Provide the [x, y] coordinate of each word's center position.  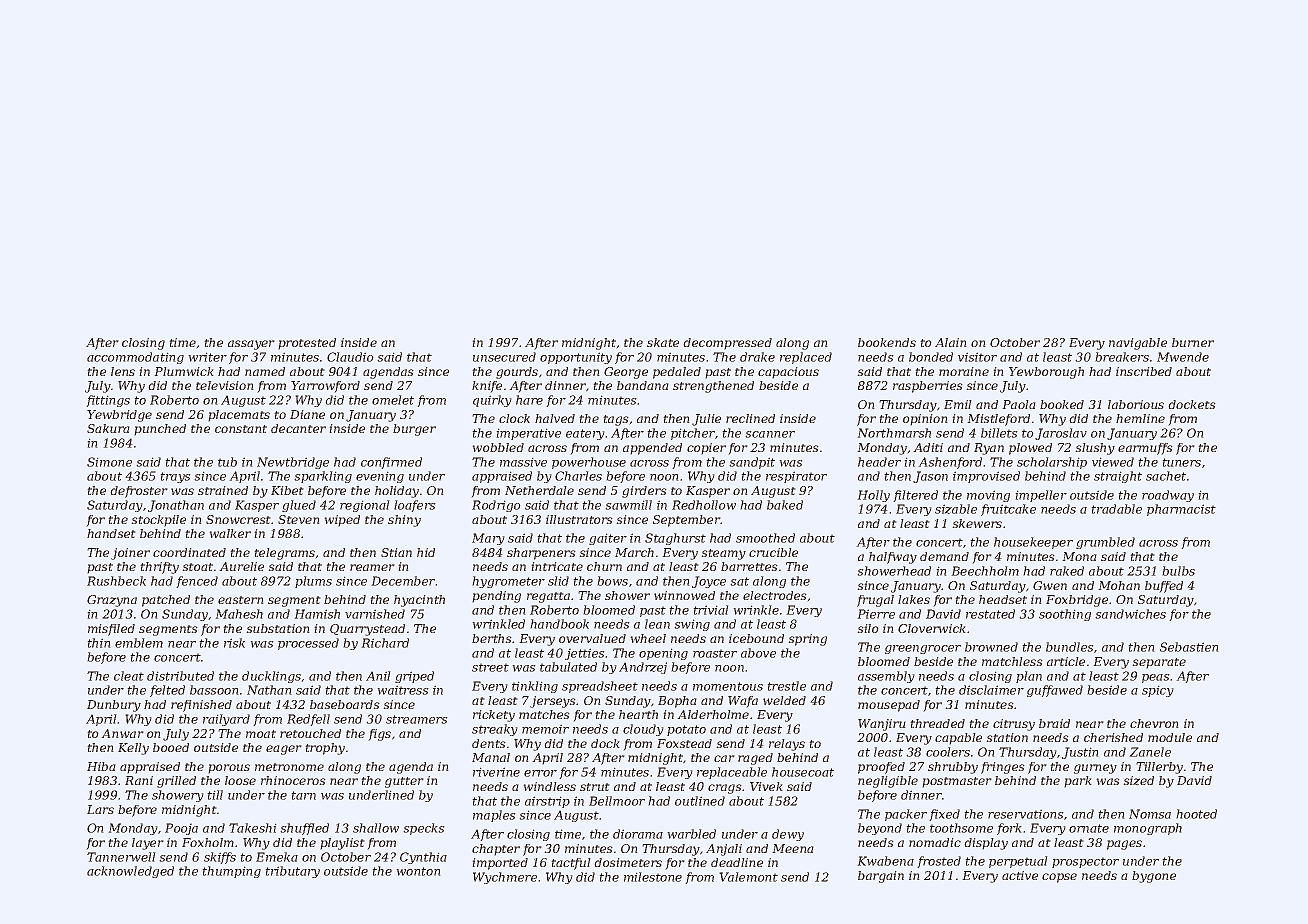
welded [784, 700]
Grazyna [112, 601]
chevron [1154, 723]
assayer [251, 345]
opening [663, 654]
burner [1193, 342]
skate [663, 342]
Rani [139, 780]
